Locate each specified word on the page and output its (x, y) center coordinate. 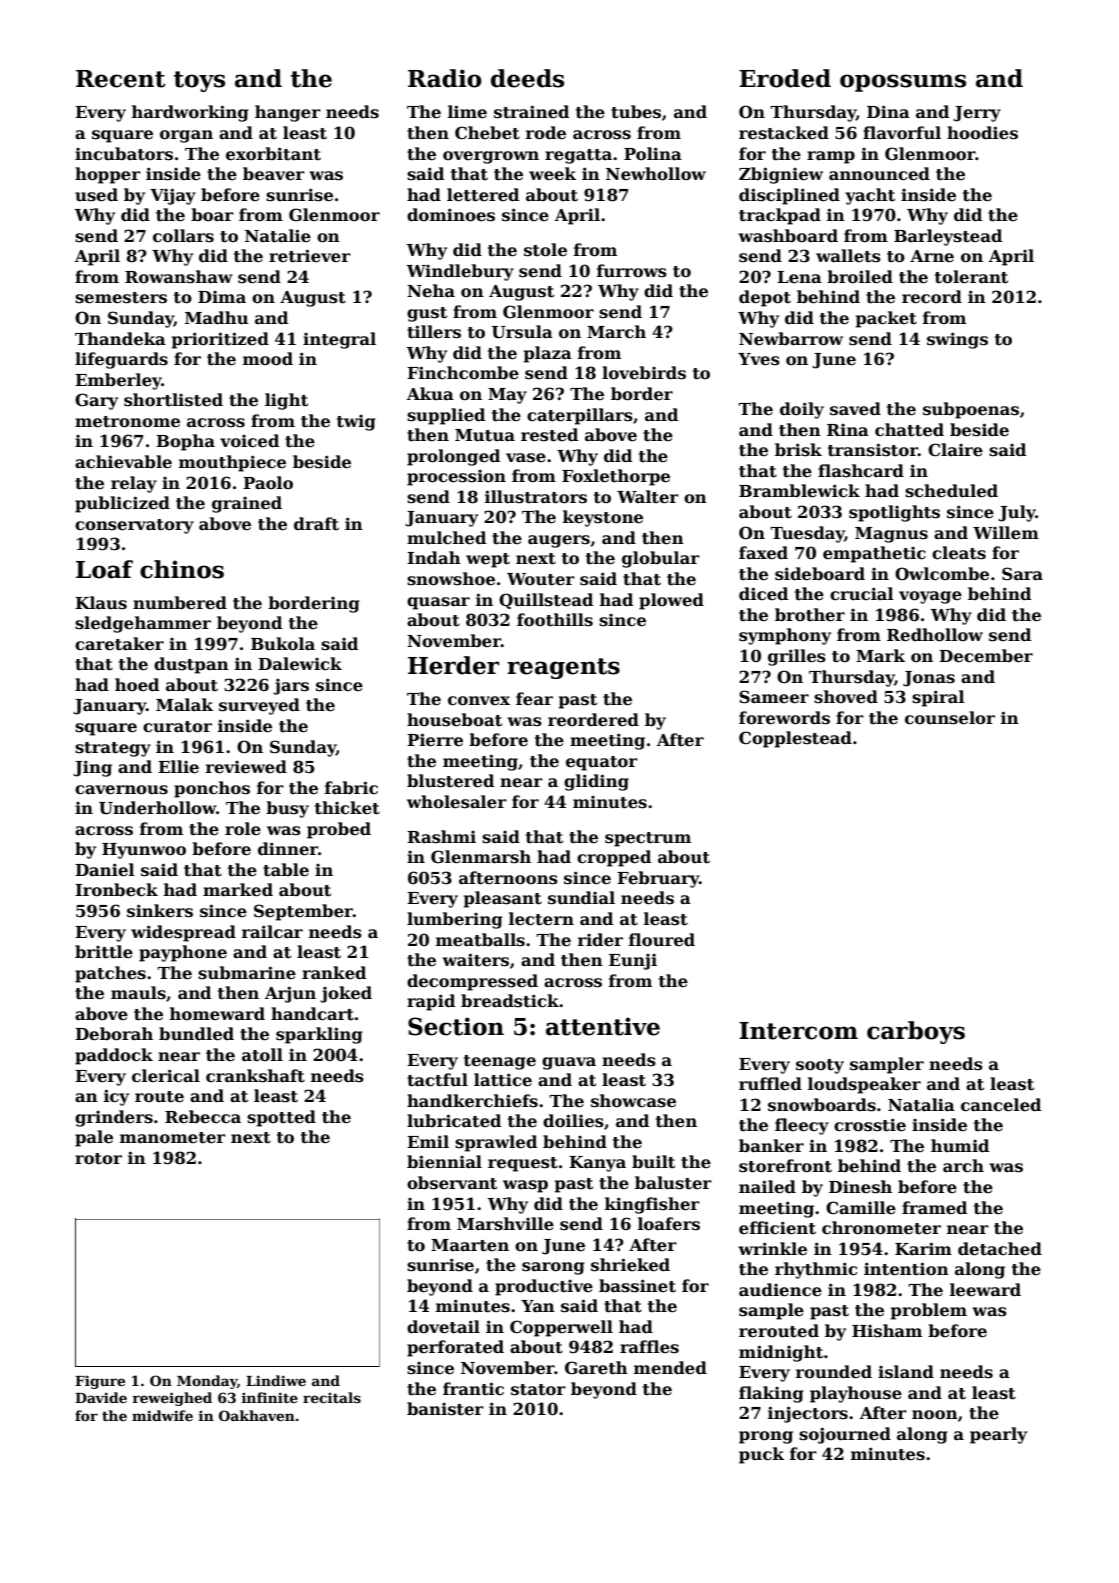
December (986, 656)
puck (761, 1455)
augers (559, 541)
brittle (104, 952)
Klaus (101, 603)
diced (763, 593)
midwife (162, 1415)
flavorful (902, 132)
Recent (121, 79)
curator (177, 727)
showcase (633, 1101)
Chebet (487, 133)
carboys (916, 1032)
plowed (671, 601)
